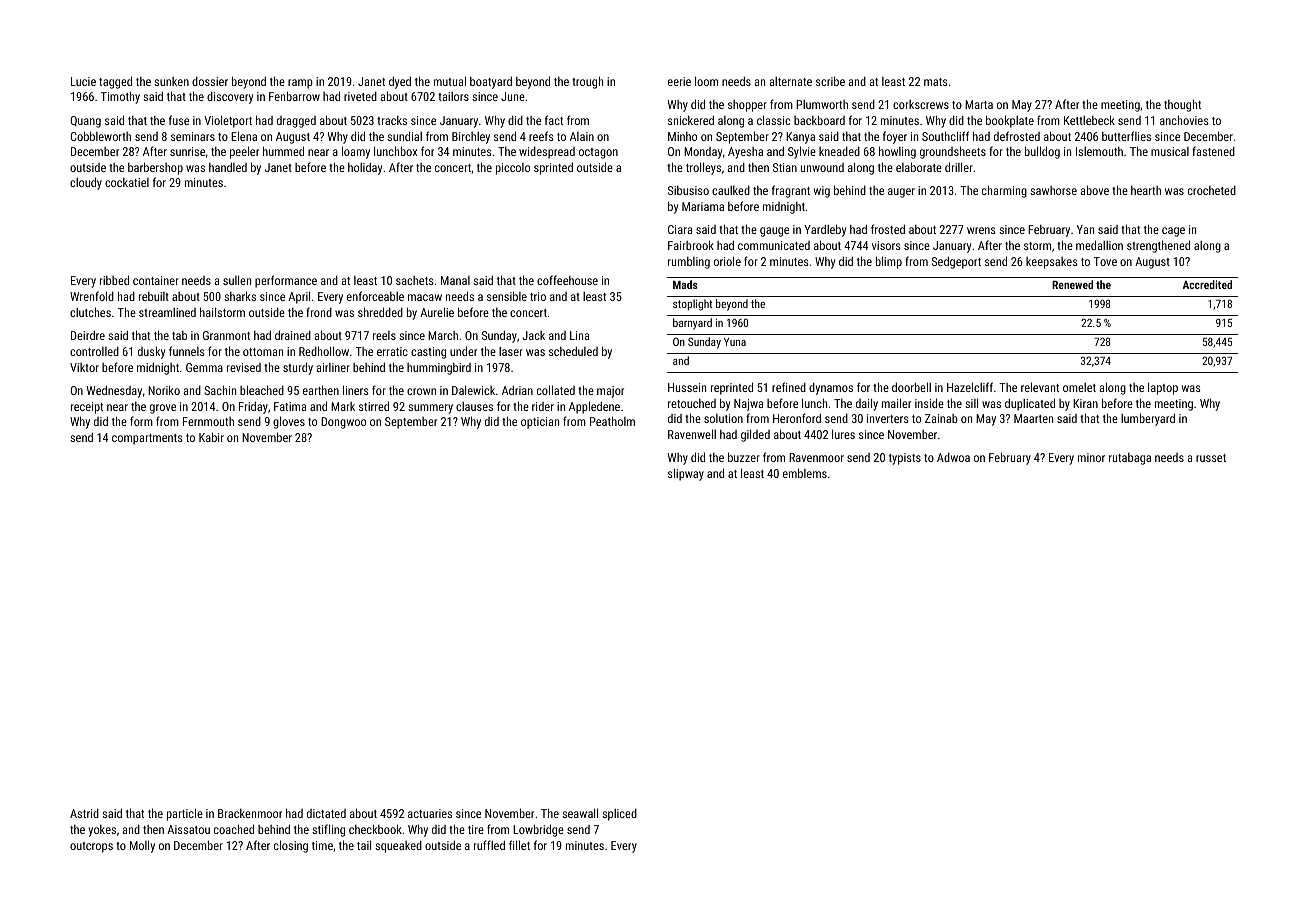  What do you see at coordinates (791, 191) in the document?
I see `fragrant` at bounding box center [791, 191].
